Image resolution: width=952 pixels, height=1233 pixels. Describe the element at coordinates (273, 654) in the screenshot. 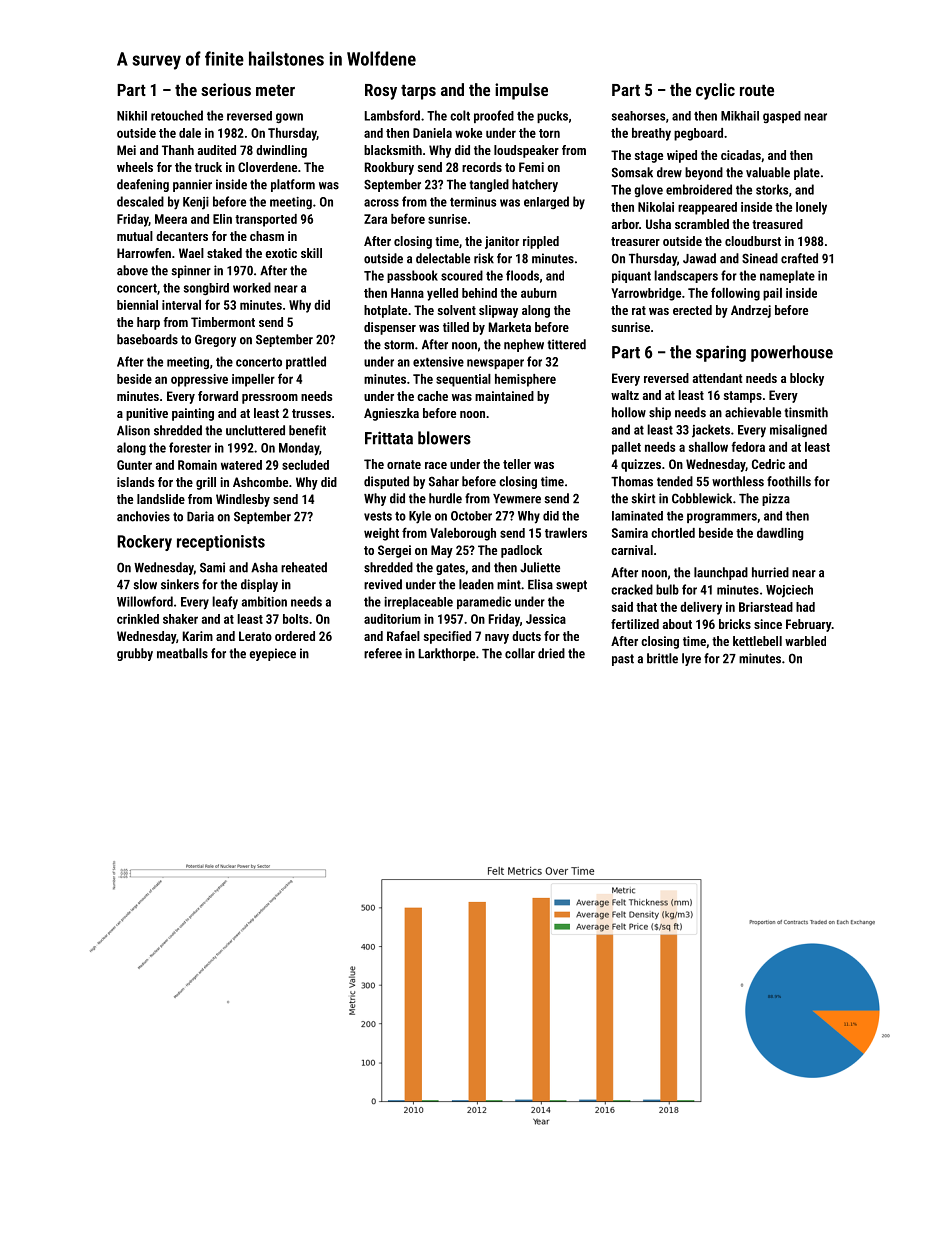

I see `eyepiece` at that location.
